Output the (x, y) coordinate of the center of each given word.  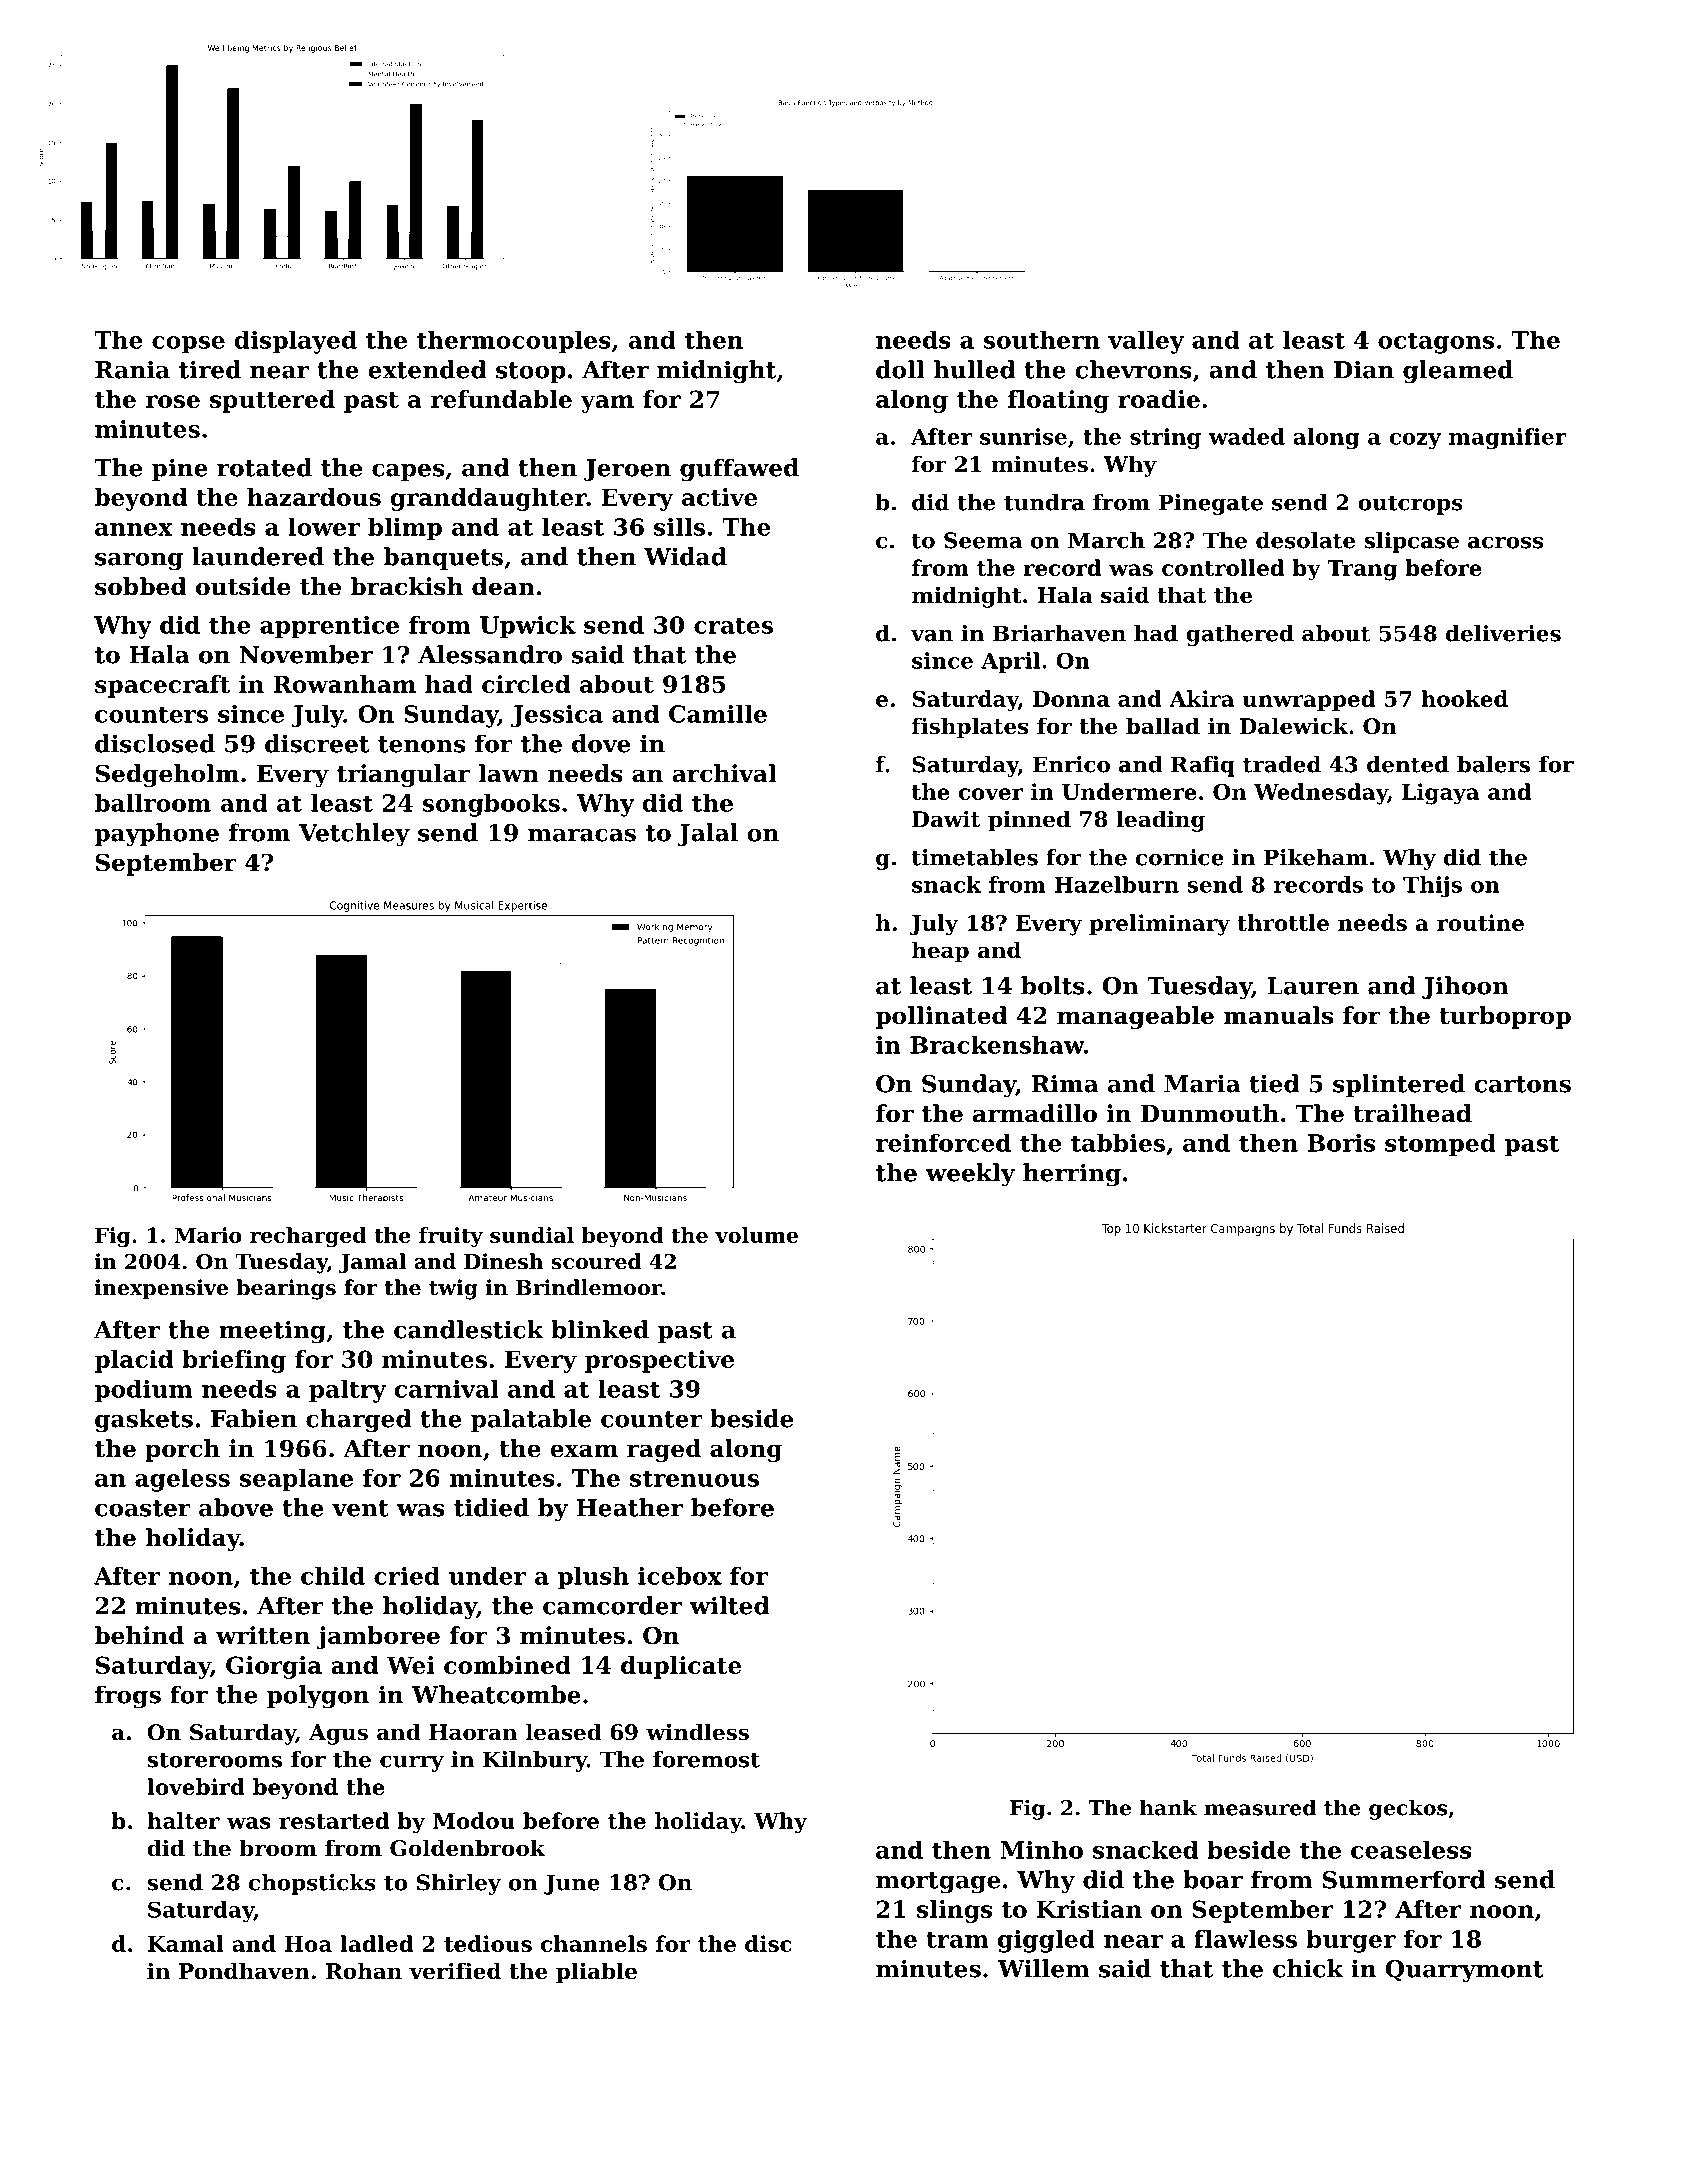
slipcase (1411, 542)
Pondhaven (244, 1971)
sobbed (141, 586)
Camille (718, 714)
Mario (208, 1235)
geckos (1408, 1809)
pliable (596, 1973)
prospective (659, 1361)
